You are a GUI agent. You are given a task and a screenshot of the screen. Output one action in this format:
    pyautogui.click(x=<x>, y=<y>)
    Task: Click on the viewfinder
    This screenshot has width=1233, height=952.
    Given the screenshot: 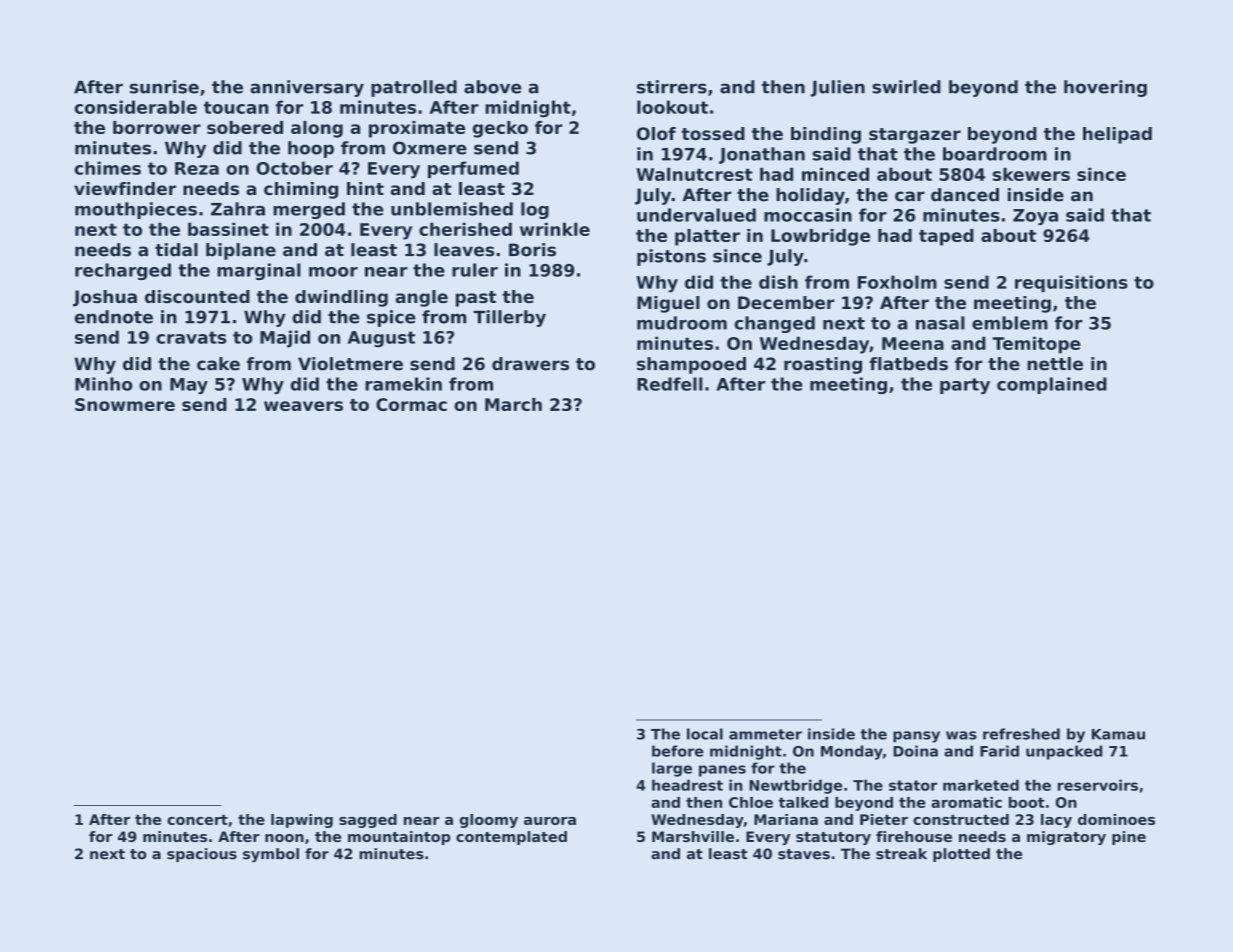 What is the action you would take?
    pyautogui.click(x=125, y=188)
